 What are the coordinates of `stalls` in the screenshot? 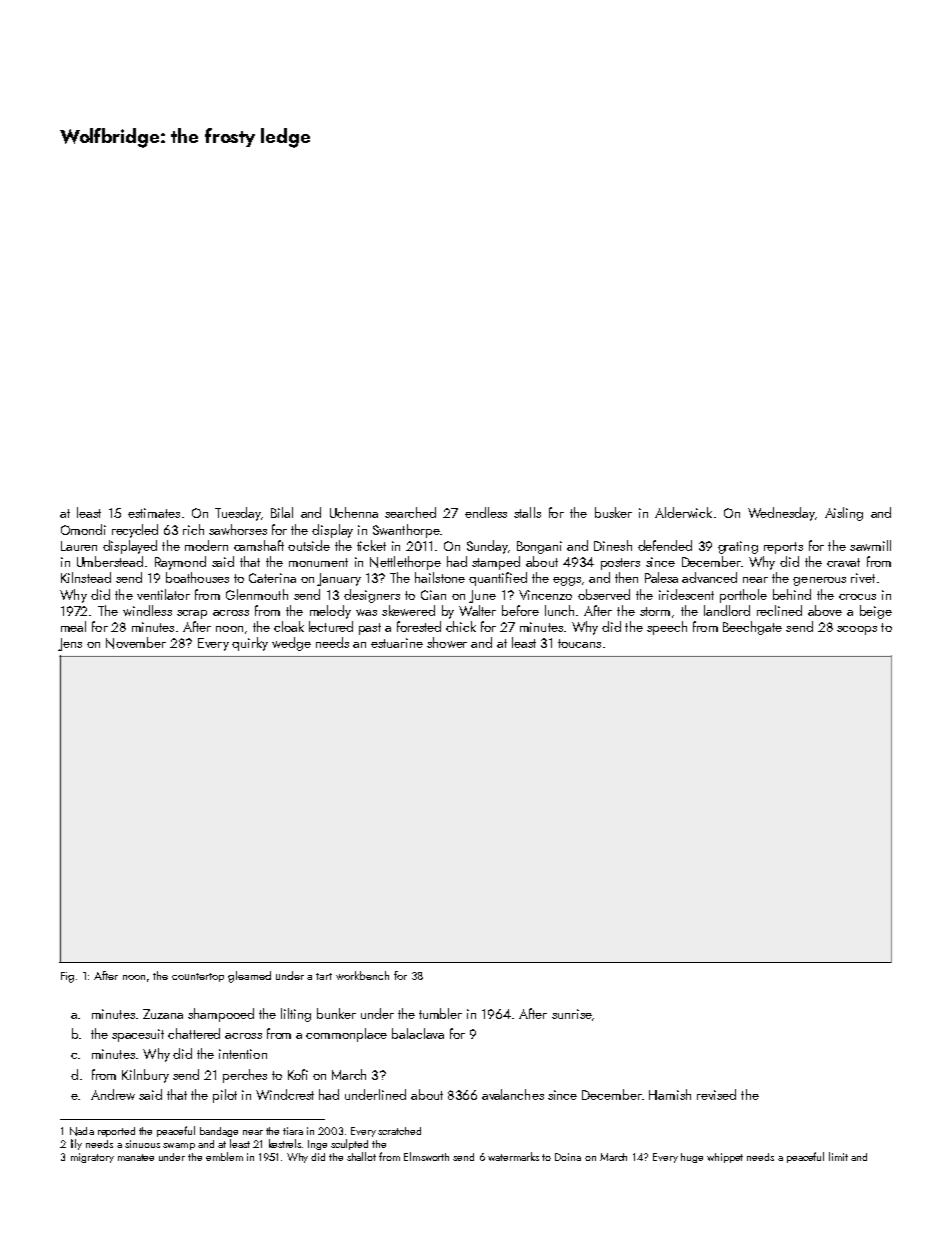 It's located at (527, 512).
